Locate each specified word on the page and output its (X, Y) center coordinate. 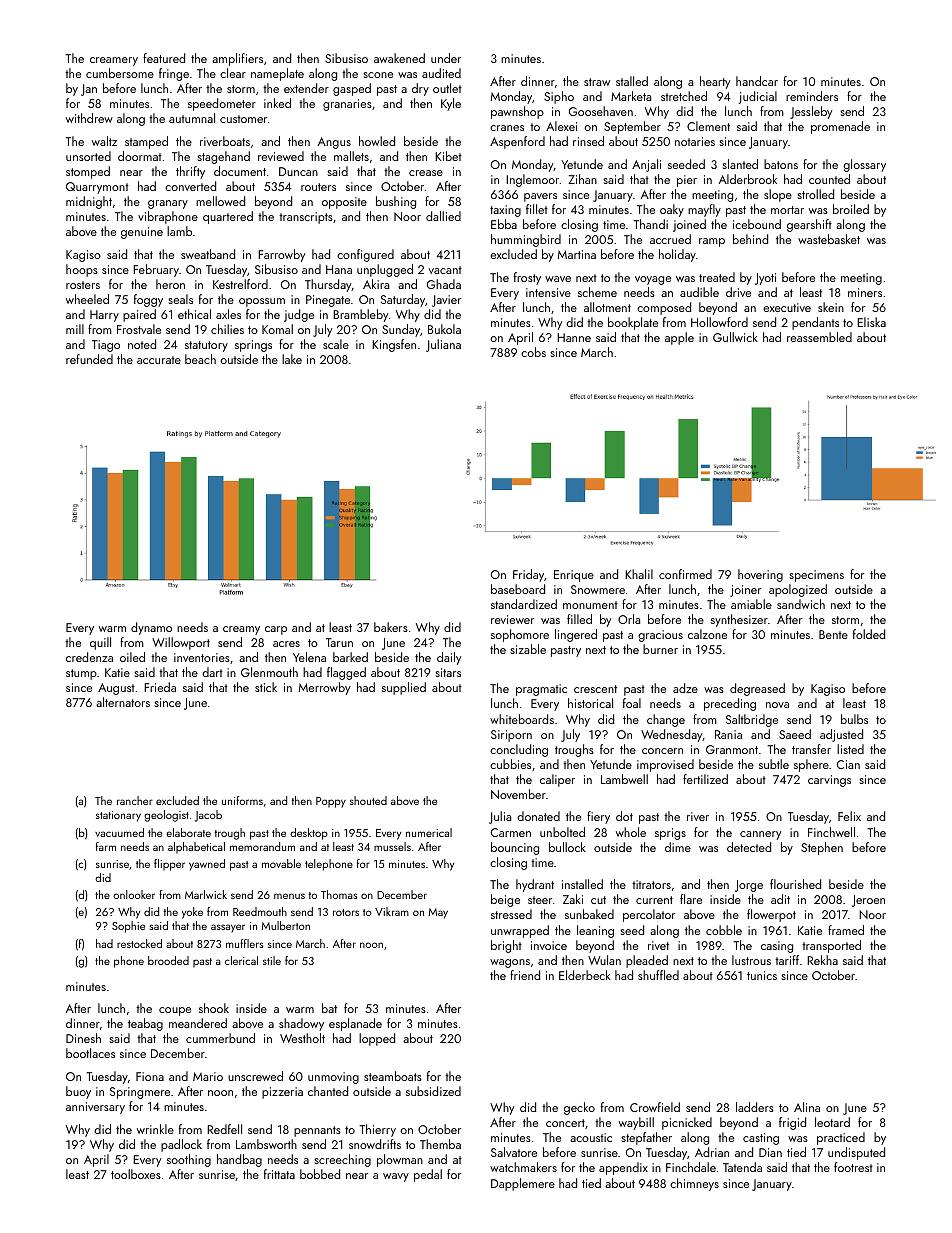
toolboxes (136, 1174)
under (446, 58)
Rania (728, 734)
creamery (114, 61)
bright (506, 946)
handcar (757, 81)
